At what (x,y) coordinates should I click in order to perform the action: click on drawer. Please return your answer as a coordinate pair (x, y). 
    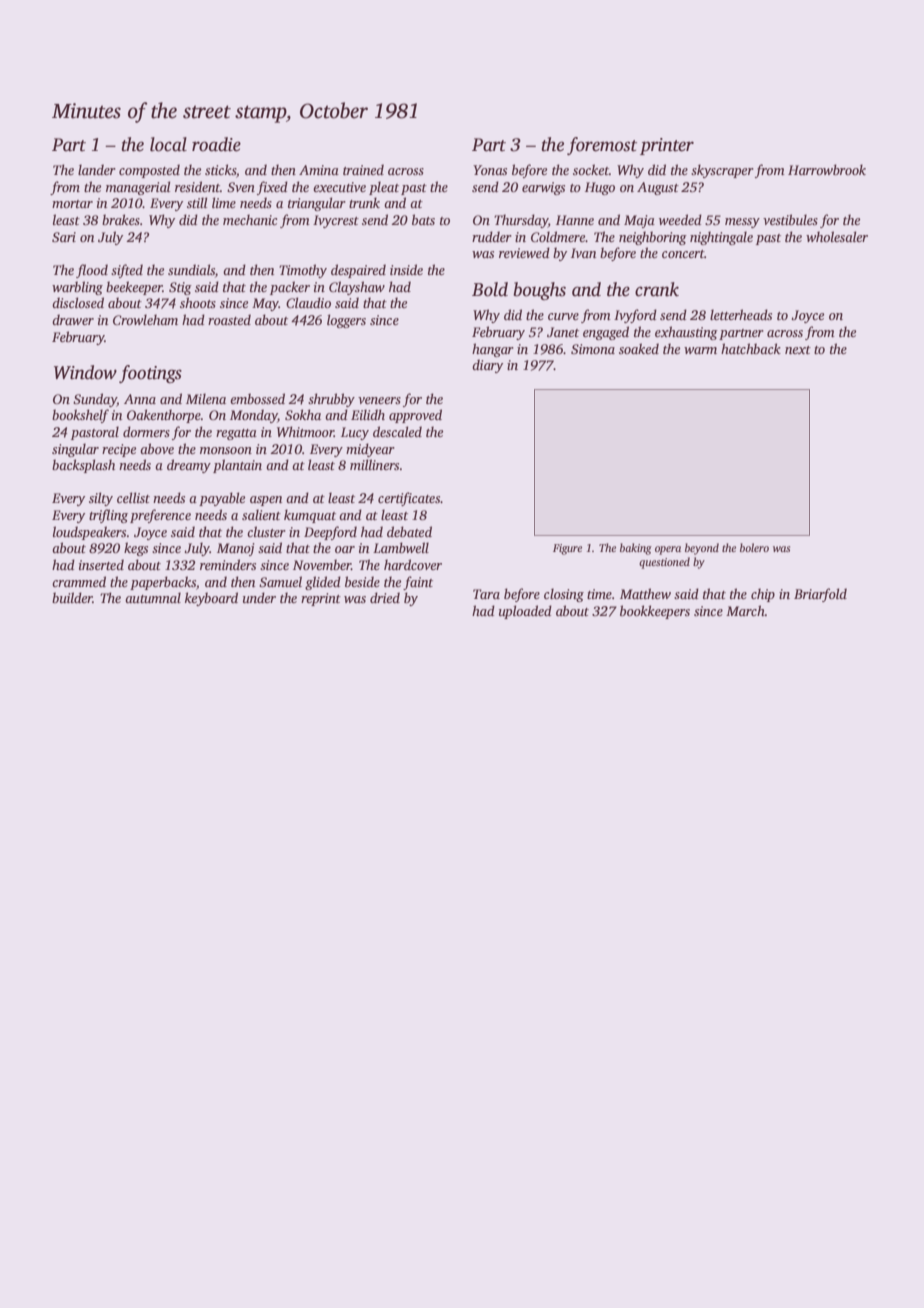
    Looking at the image, I should click on (73, 319).
